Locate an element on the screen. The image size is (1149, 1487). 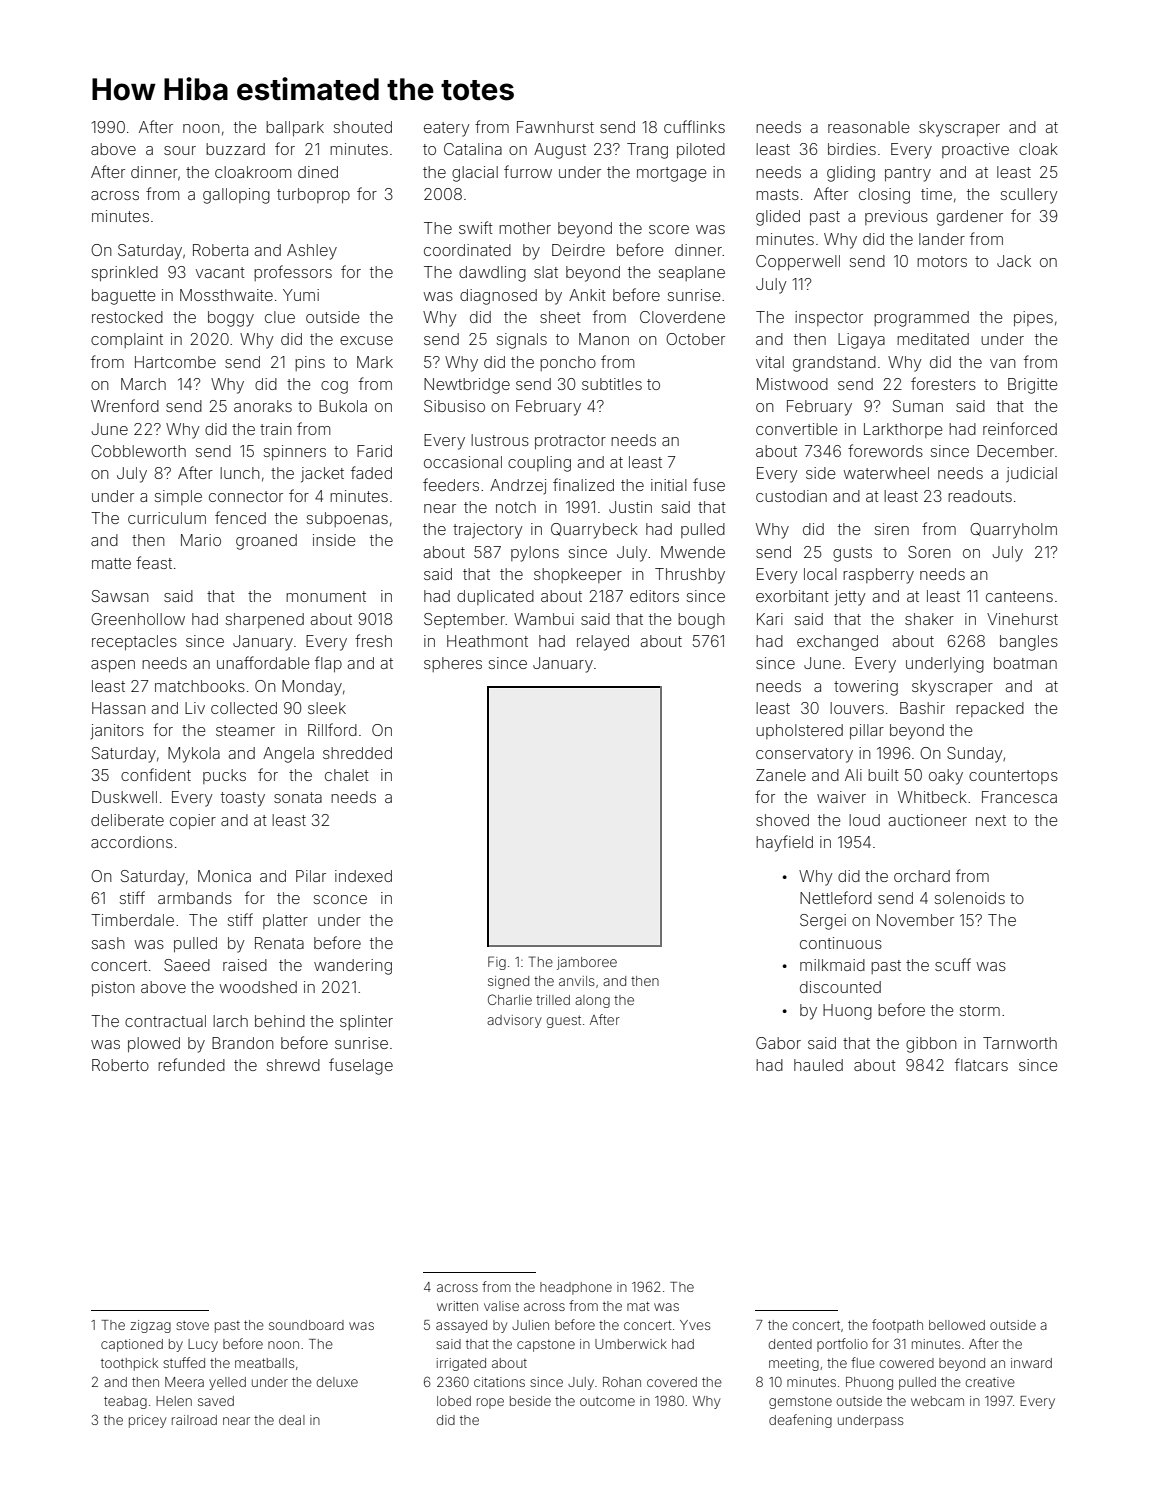
upholstered is located at coordinates (799, 731).
